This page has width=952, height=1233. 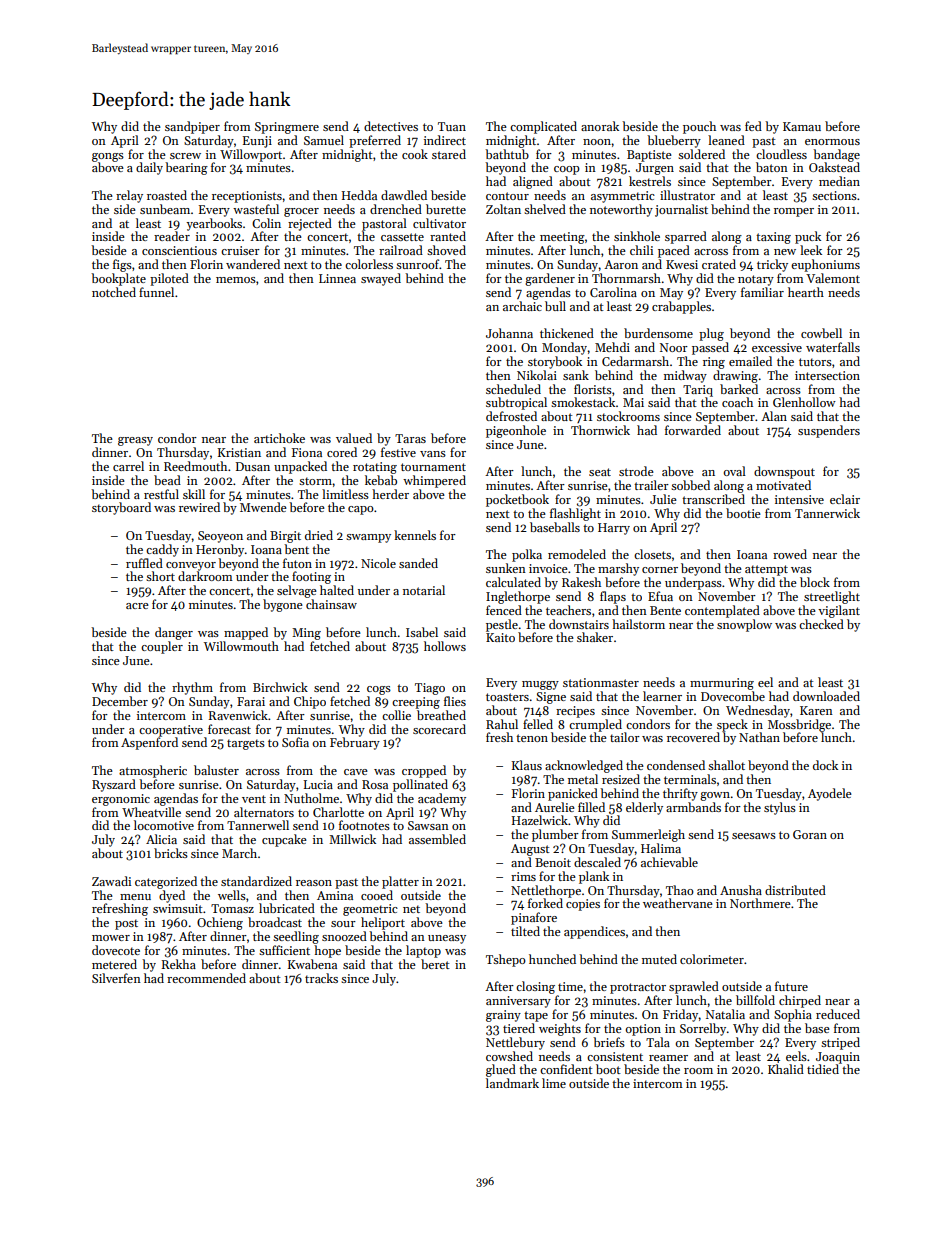 What do you see at coordinates (206, 978) in the page?
I see `recommended` at bounding box center [206, 978].
